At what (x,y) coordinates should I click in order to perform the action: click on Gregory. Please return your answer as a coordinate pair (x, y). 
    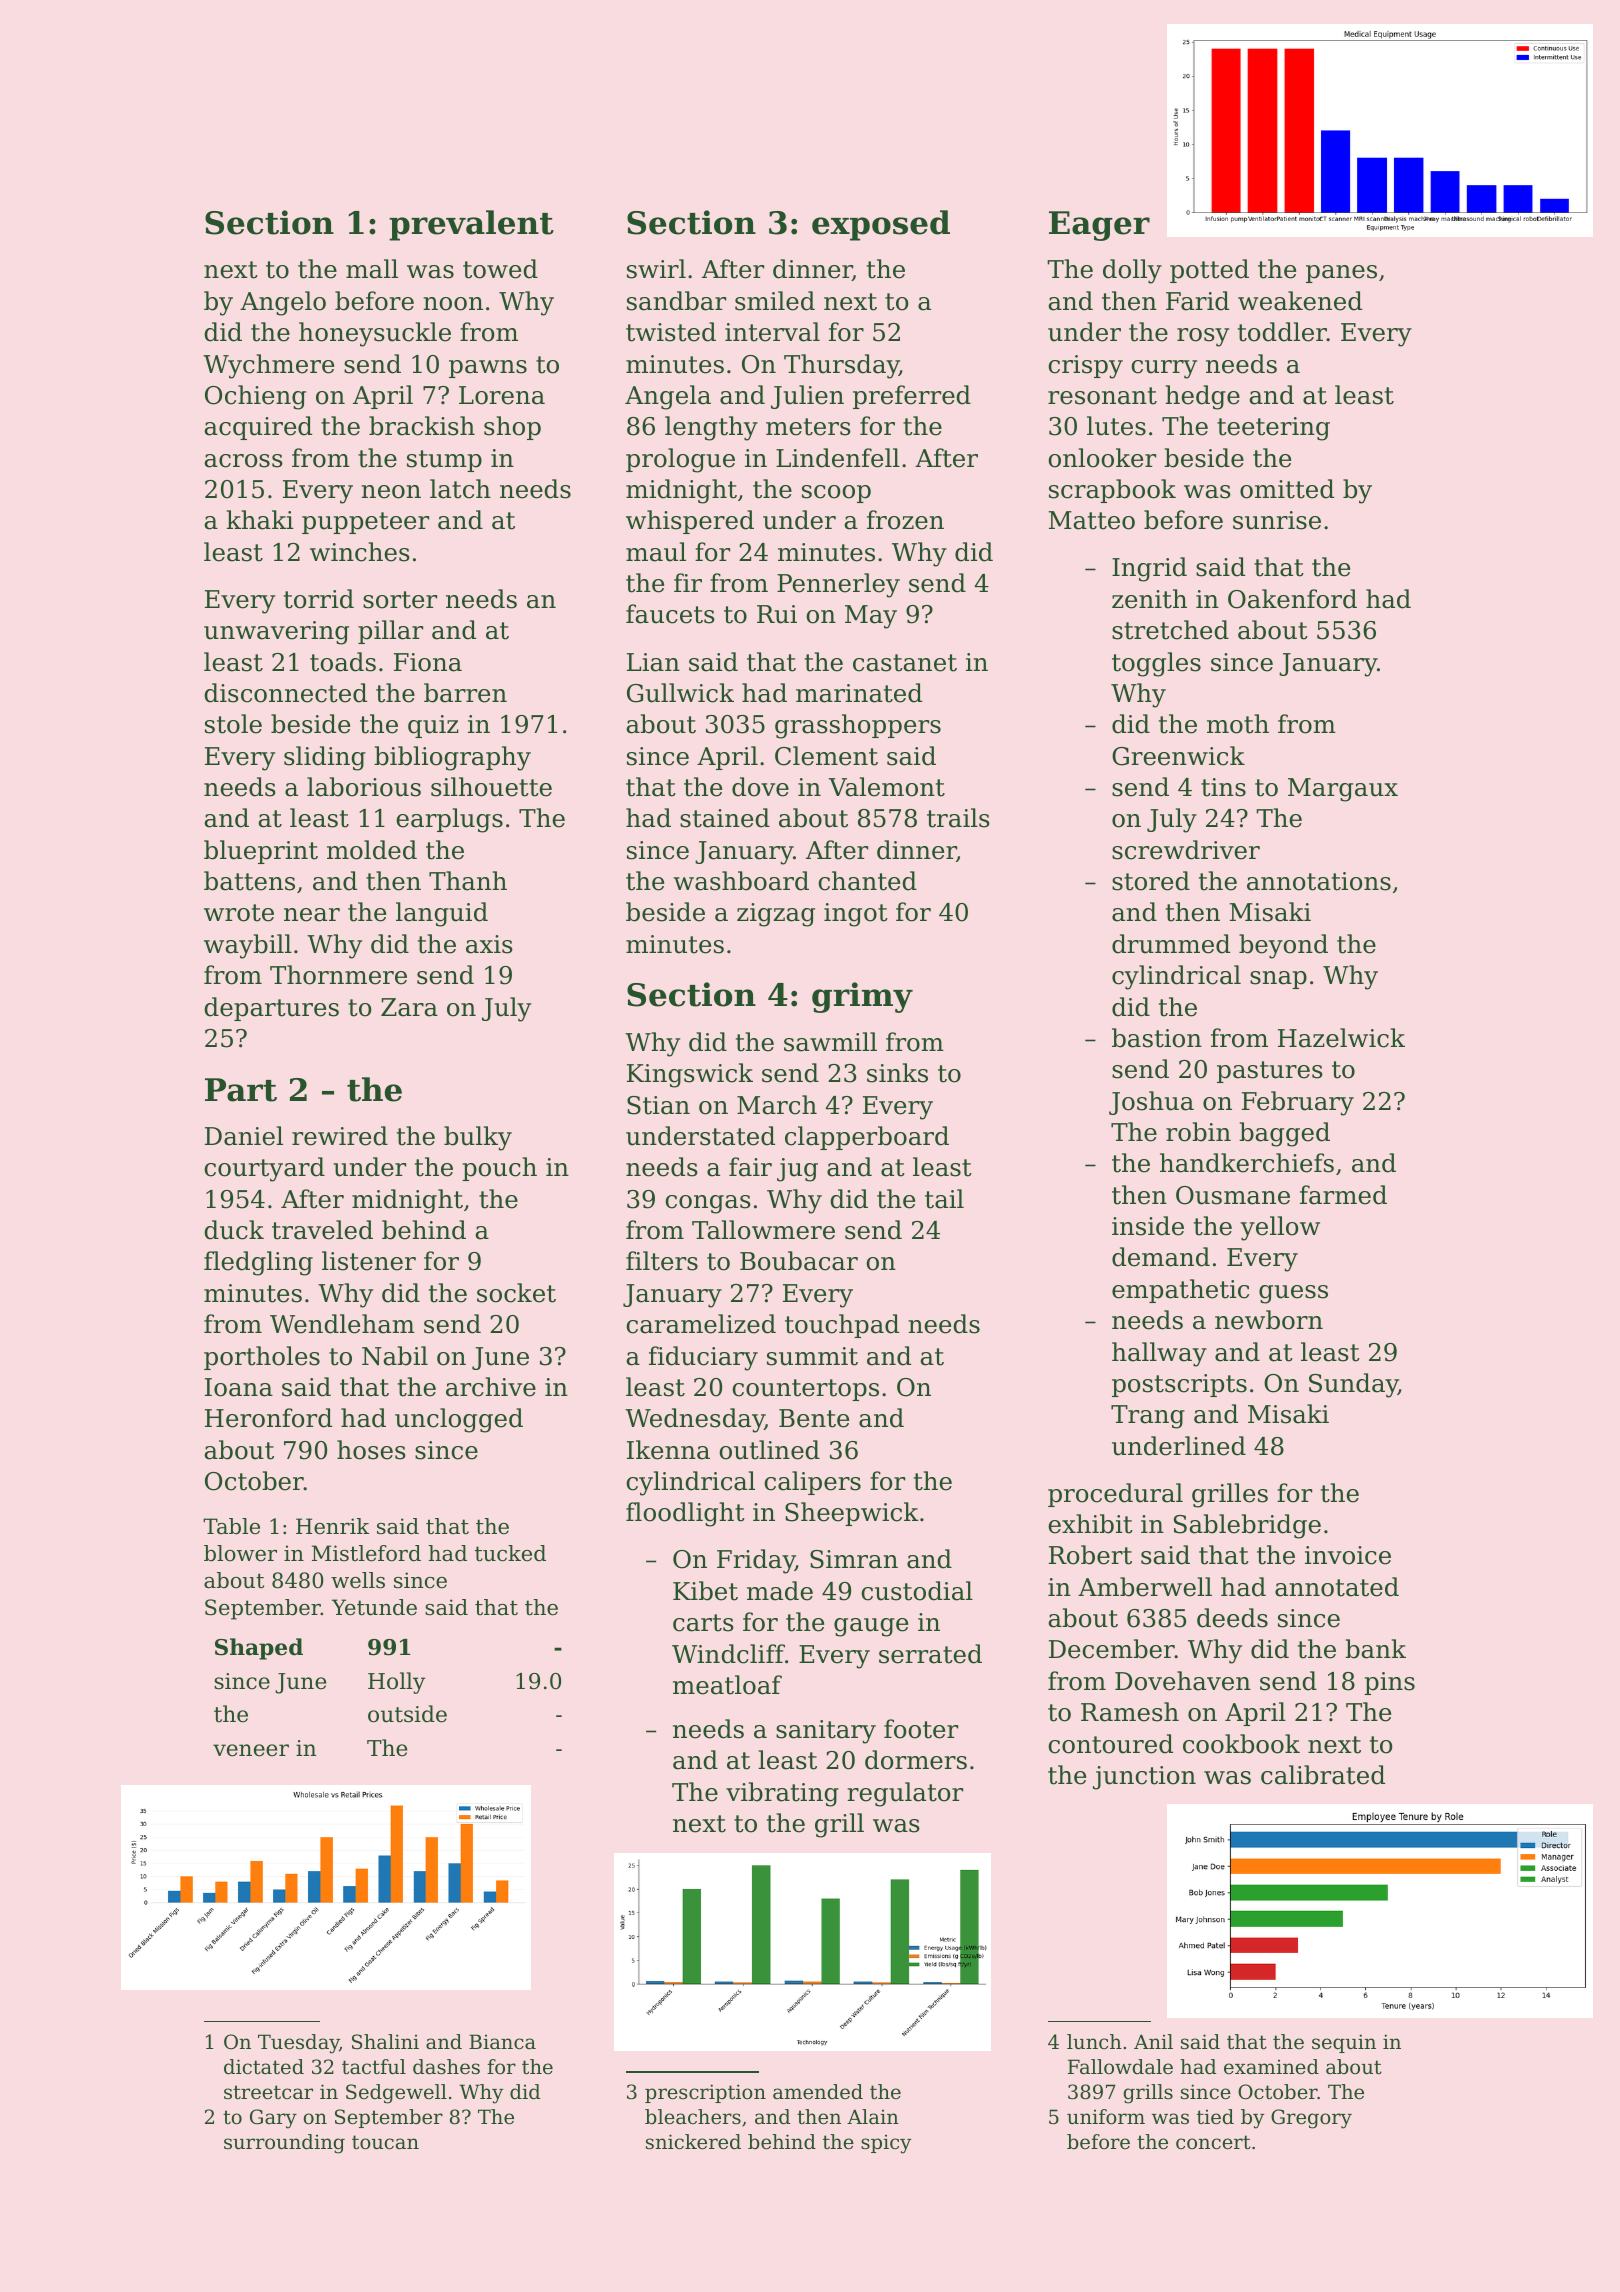
    Looking at the image, I should click on (1311, 2119).
